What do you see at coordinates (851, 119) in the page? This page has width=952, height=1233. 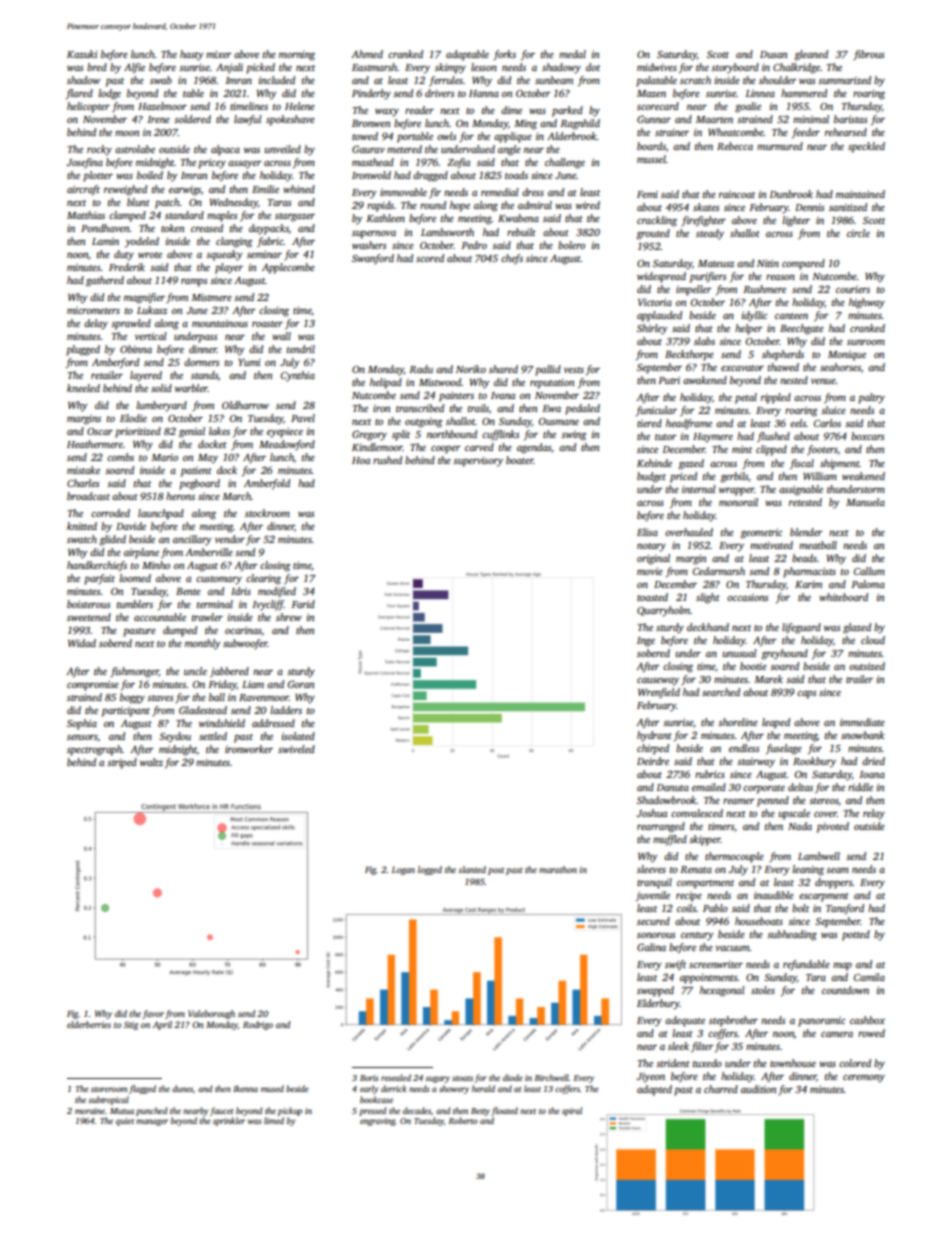 I see `baristas` at bounding box center [851, 119].
